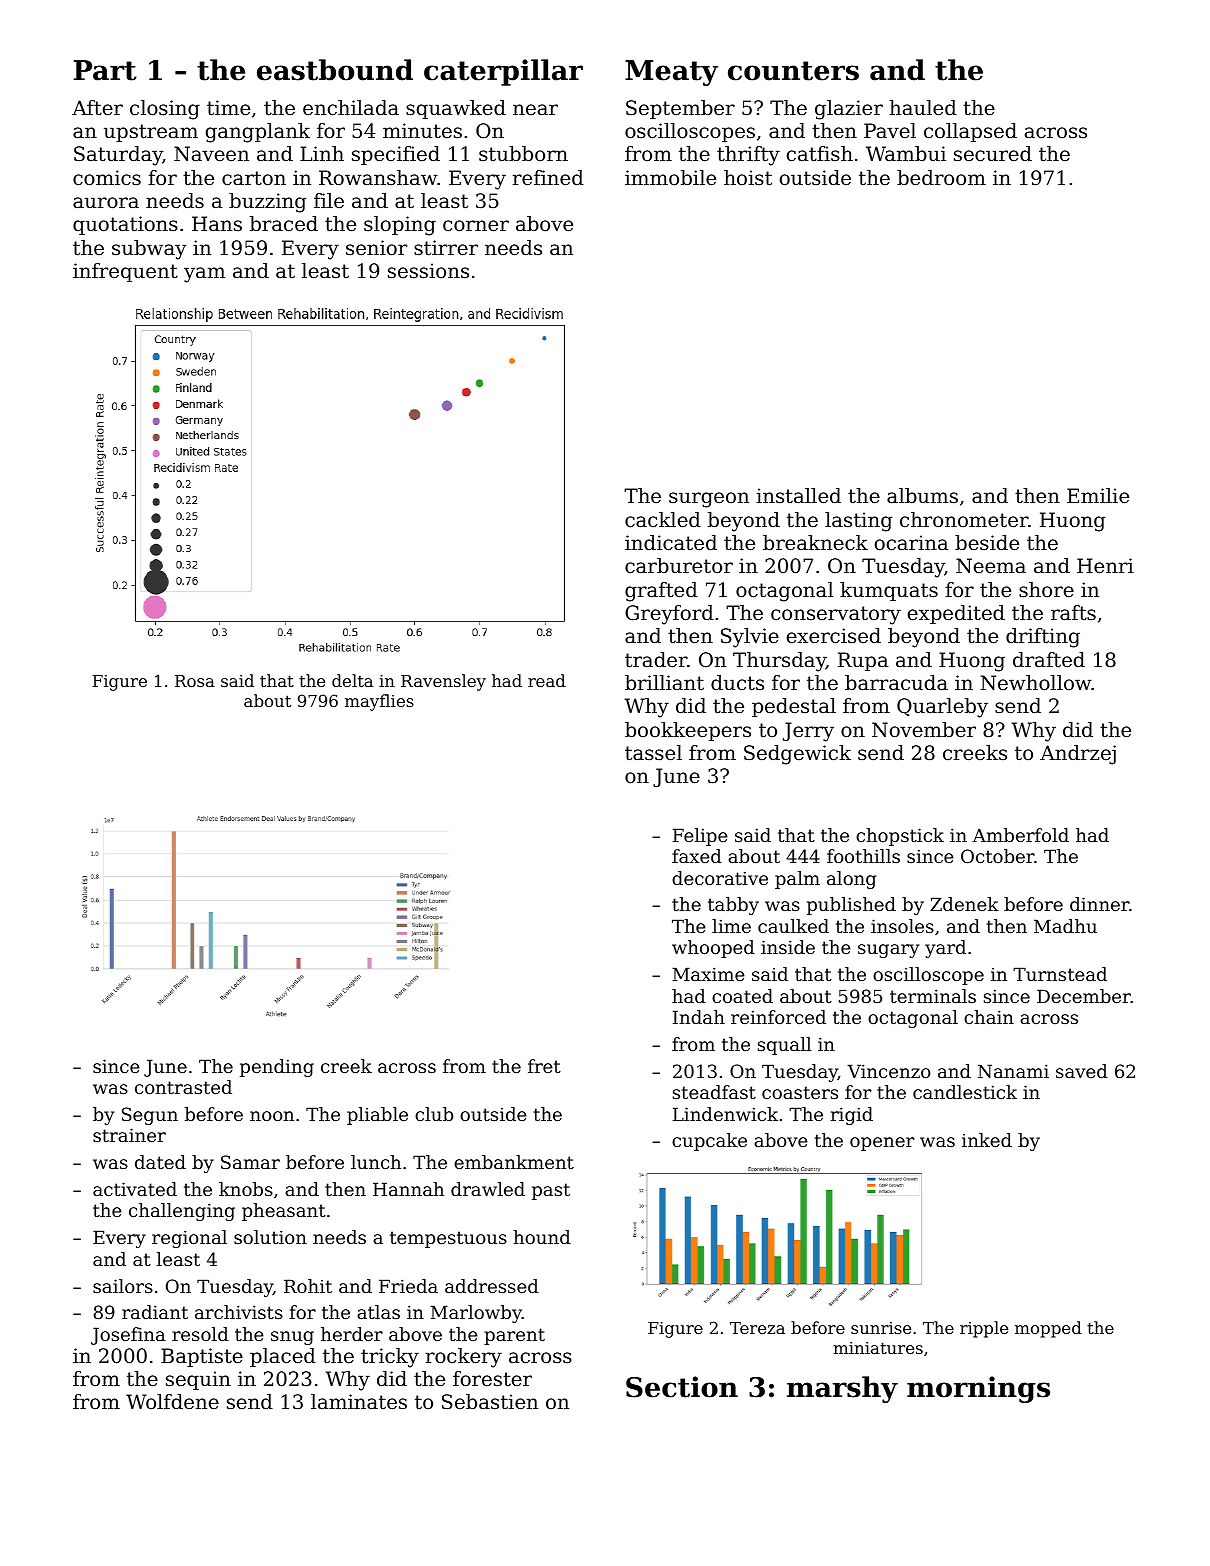  Describe the element at coordinates (335, 70) in the document. I see `eastbound` at that location.
